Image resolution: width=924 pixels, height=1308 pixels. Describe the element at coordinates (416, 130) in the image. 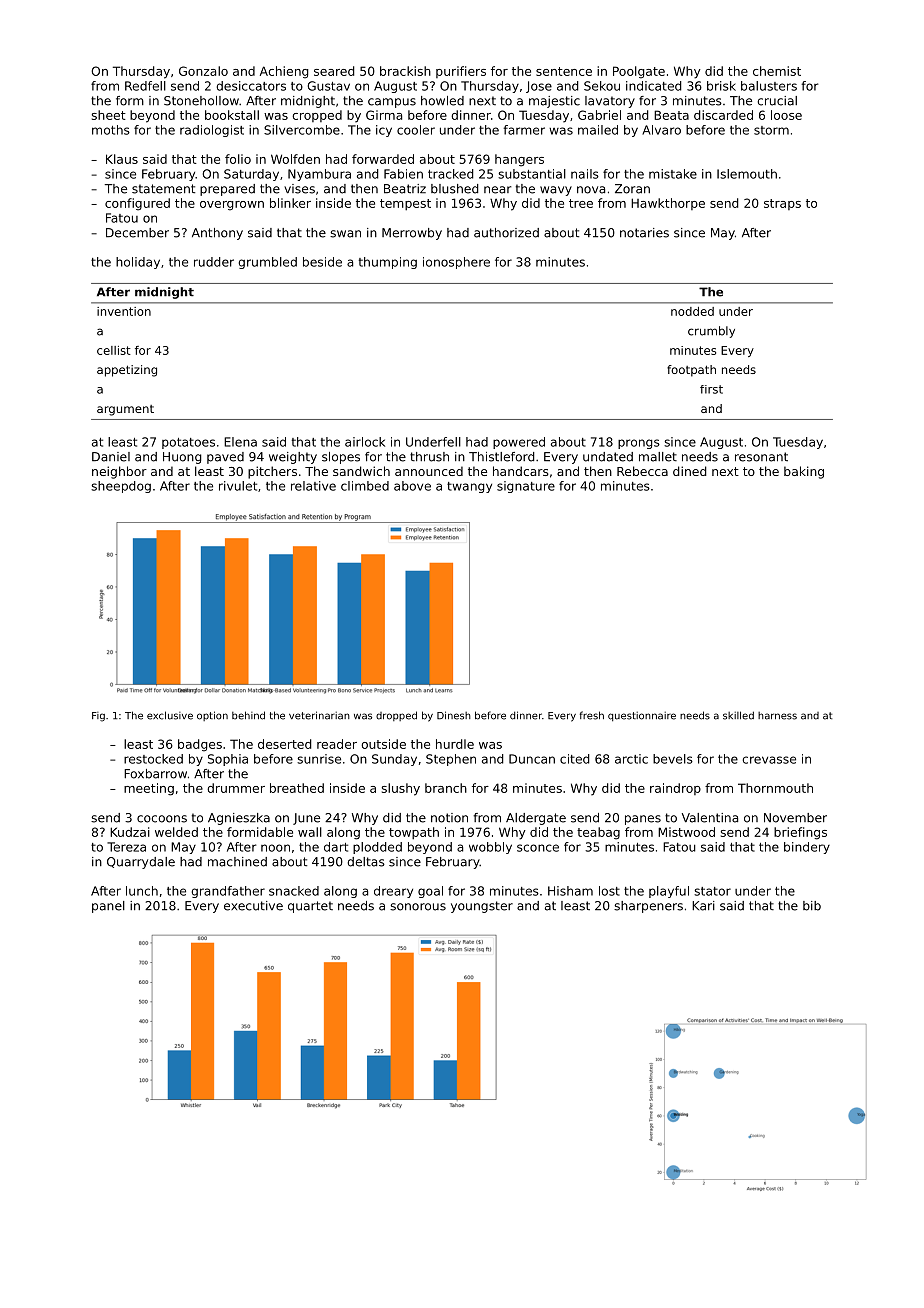

I see `cooler` at that location.
